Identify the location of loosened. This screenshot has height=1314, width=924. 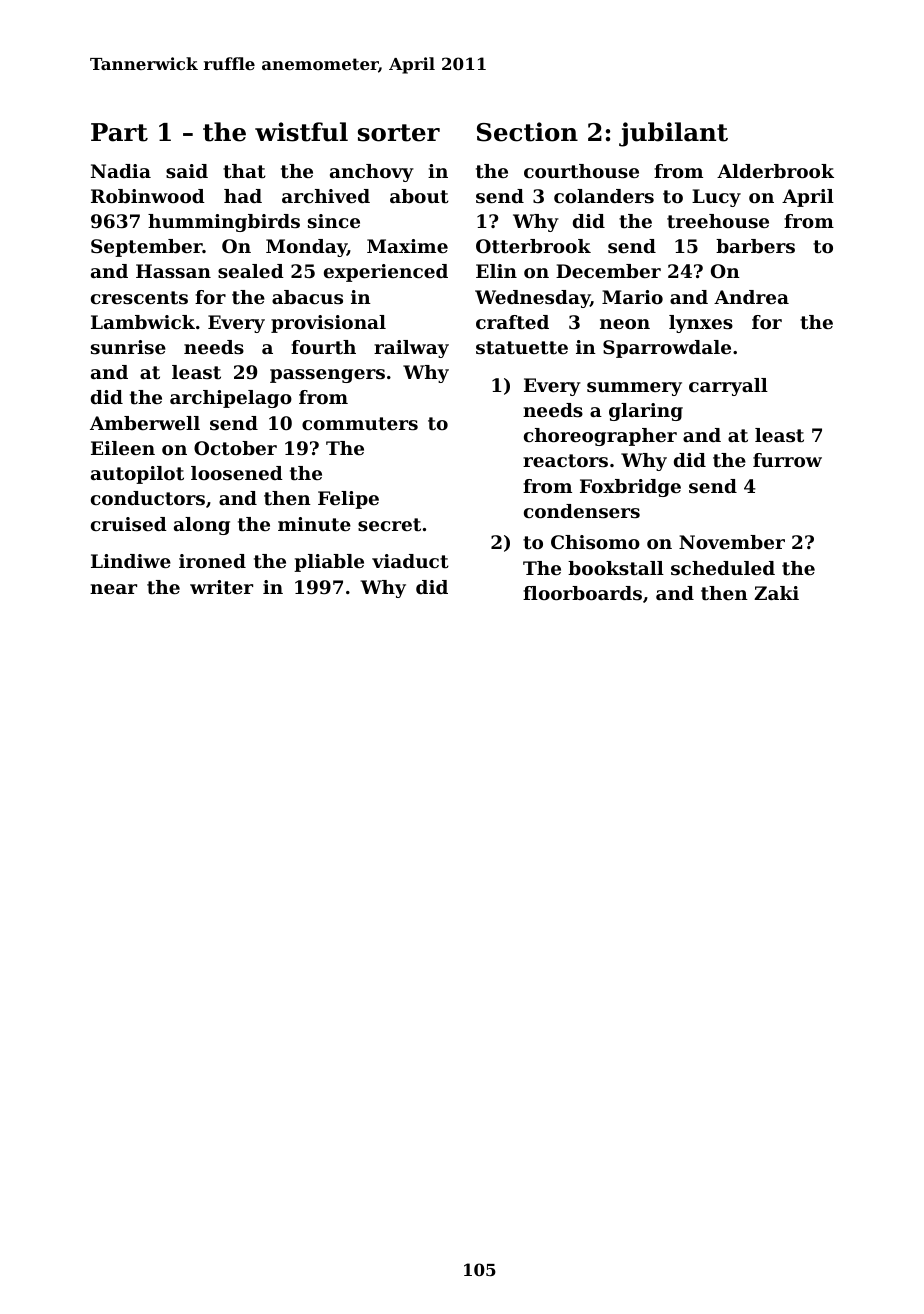
(237, 473).
